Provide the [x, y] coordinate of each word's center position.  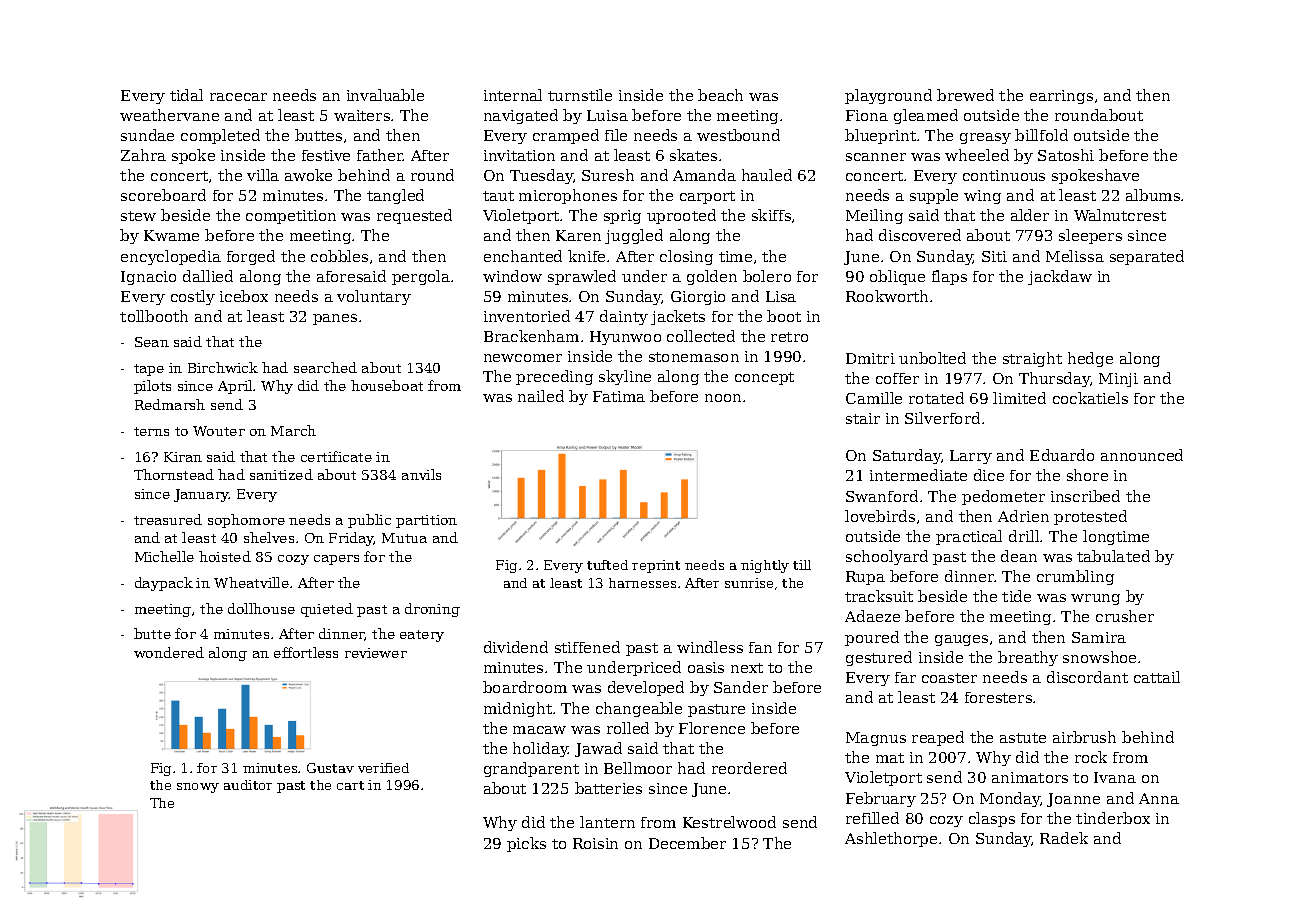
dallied [208, 276]
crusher [1125, 616]
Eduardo [1062, 455]
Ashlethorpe [891, 839]
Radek [1064, 838]
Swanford [882, 496]
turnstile [580, 95]
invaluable [385, 95]
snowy [198, 788]
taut [498, 196]
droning [432, 610]
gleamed [926, 116]
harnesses [642, 583]
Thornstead [174, 474]
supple [934, 196]
